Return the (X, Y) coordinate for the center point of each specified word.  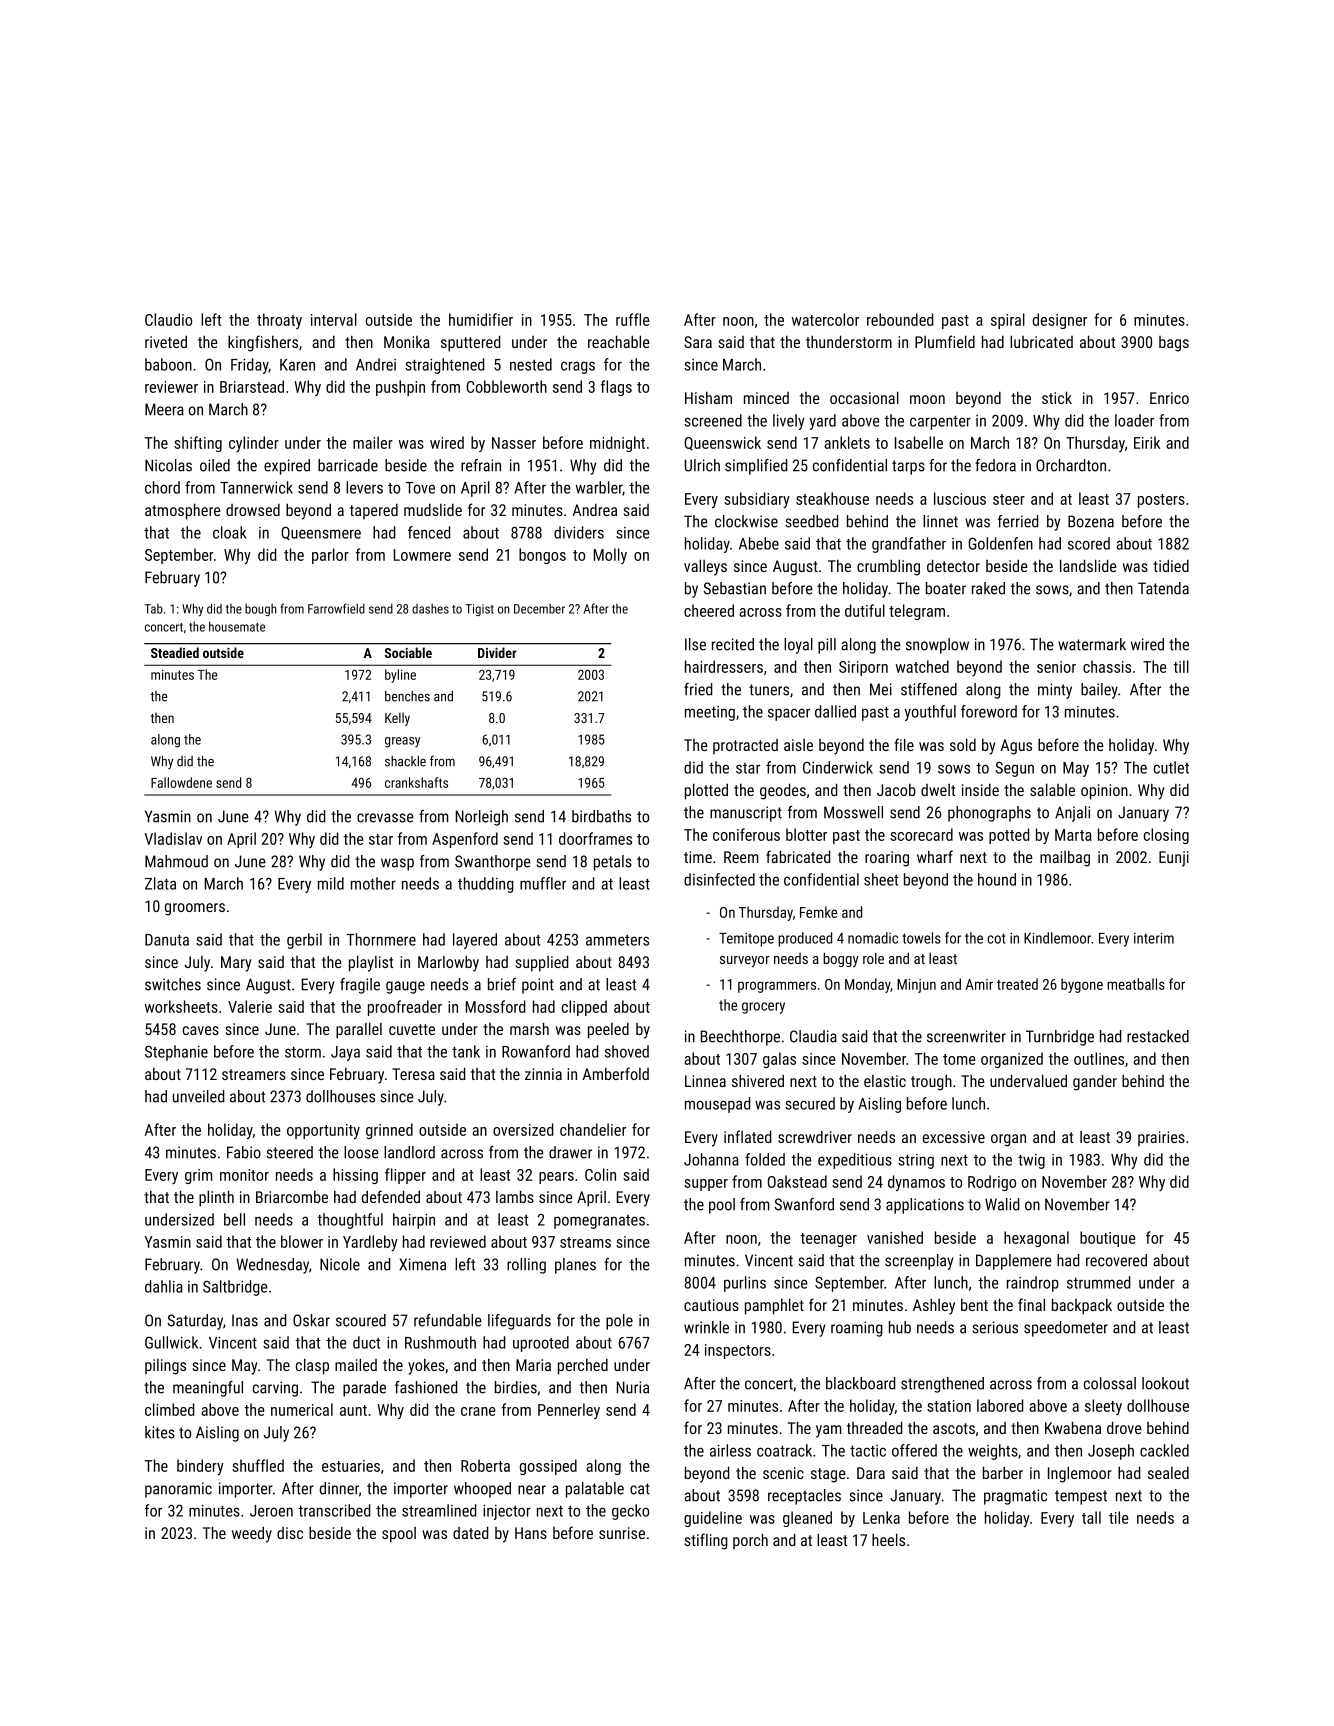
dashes (430, 609)
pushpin (400, 388)
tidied (1171, 565)
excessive (954, 1137)
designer (1060, 321)
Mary (236, 964)
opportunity (323, 1131)
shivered (758, 1080)
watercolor (825, 319)
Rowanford (536, 1051)
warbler (599, 488)
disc (290, 1533)
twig (1031, 1161)
